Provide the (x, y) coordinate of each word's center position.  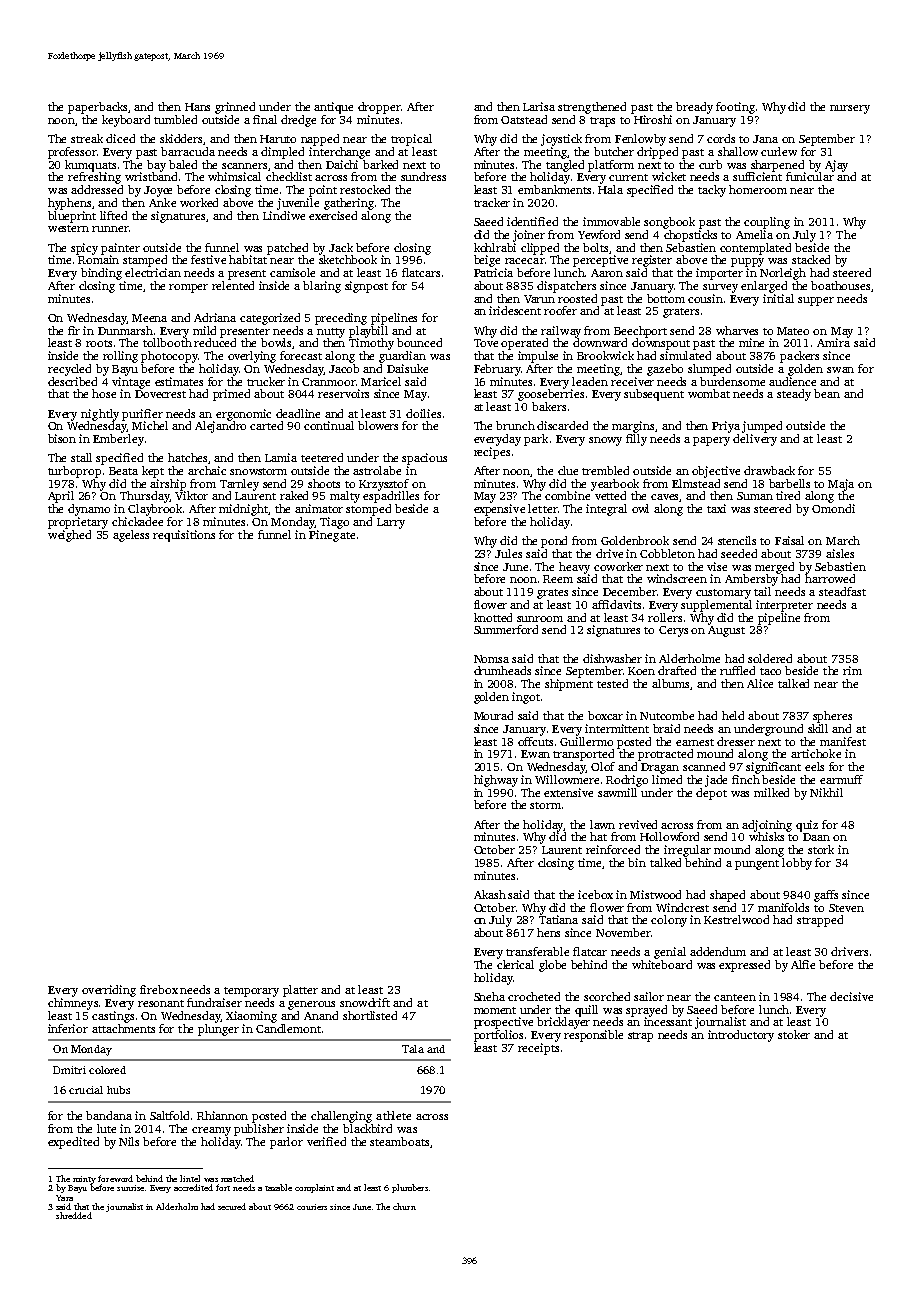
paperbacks (97, 108)
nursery (850, 109)
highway (496, 781)
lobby (797, 864)
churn (404, 1206)
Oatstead (524, 119)
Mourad (493, 715)
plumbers (410, 1188)
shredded (74, 1215)
